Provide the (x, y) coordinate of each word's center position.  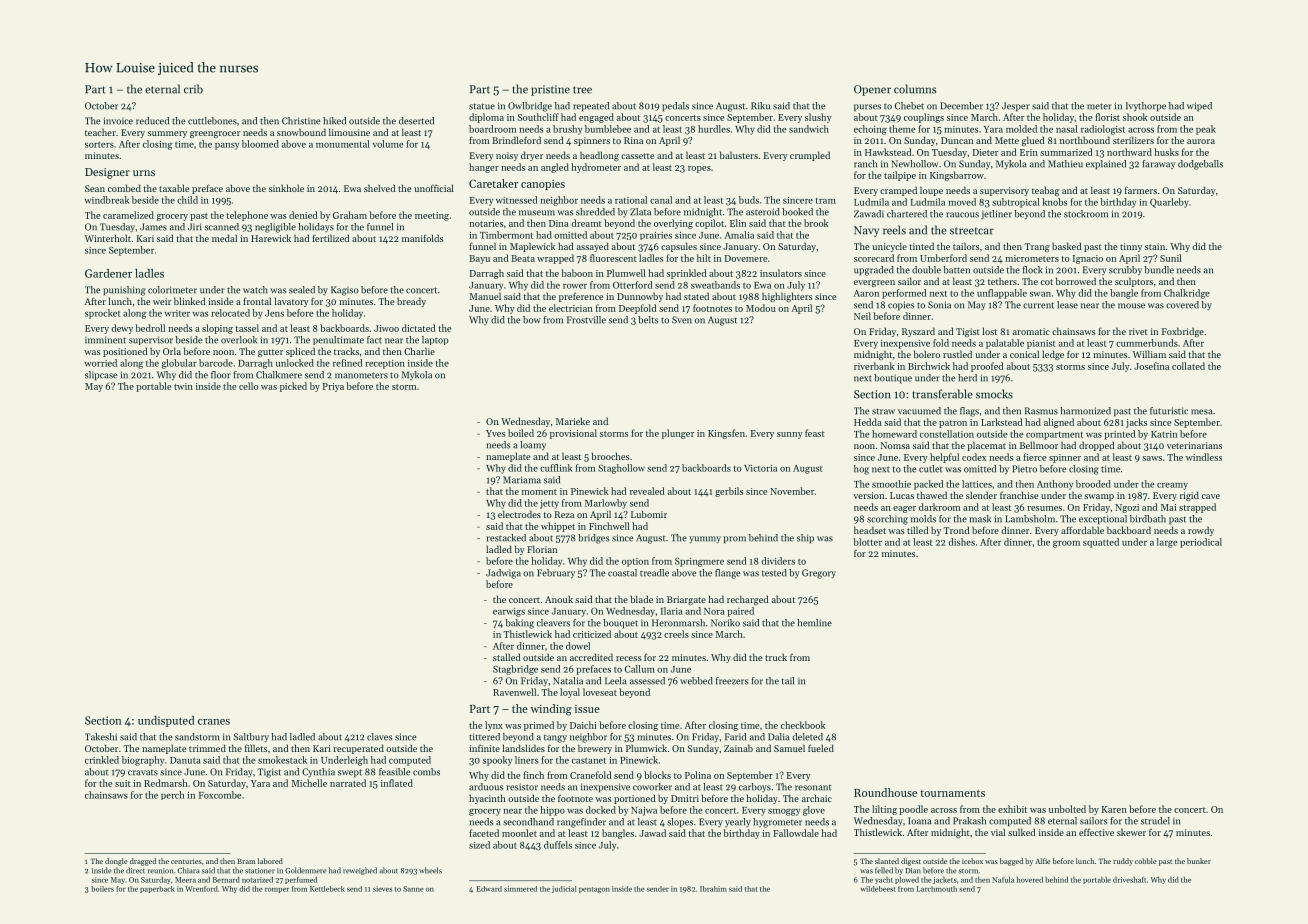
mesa (1201, 412)
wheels (430, 870)
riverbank (874, 366)
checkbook (803, 725)
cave (1211, 496)
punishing (124, 291)
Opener (872, 90)
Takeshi (101, 737)
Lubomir (649, 514)
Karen (1114, 809)
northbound (1085, 140)
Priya (333, 387)
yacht (884, 880)
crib (193, 89)
